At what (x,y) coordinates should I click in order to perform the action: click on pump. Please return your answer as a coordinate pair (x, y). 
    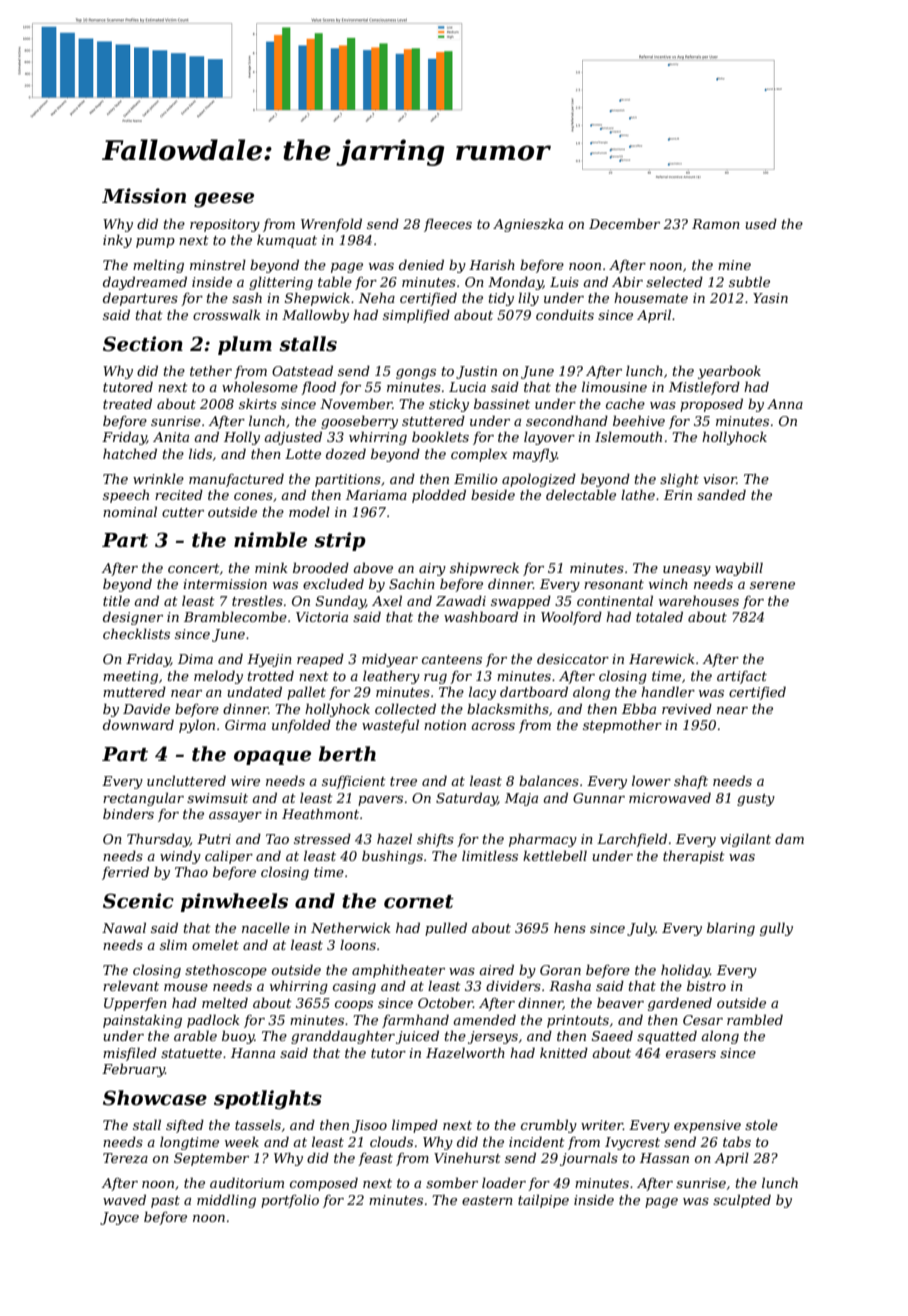
    Looking at the image, I should click on (155, 243).
